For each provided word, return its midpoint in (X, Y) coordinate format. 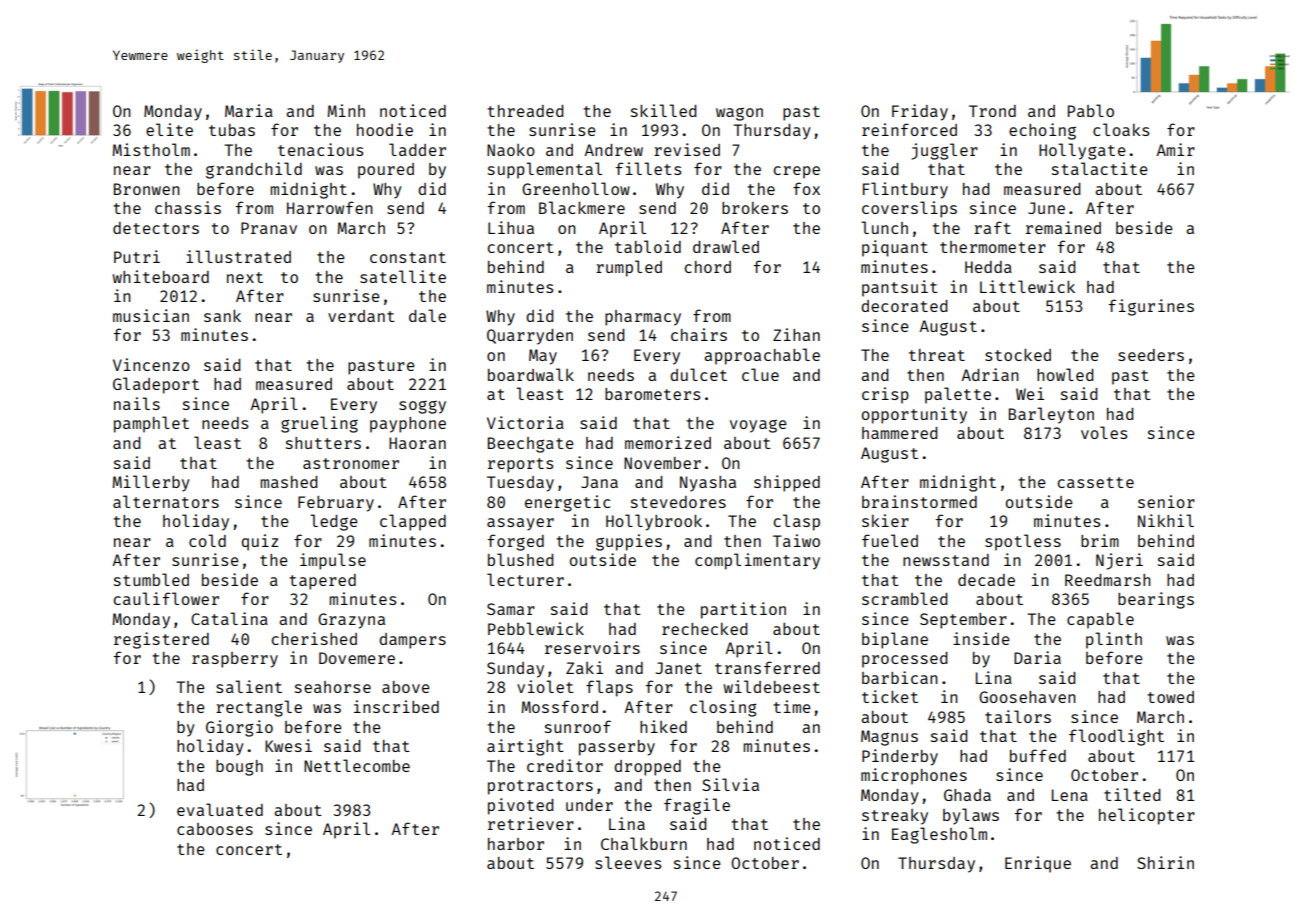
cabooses (215, 829)
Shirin (1165, 862)
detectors (156, 228)
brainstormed (919, 501)
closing (723, 708)
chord (707, 267)
